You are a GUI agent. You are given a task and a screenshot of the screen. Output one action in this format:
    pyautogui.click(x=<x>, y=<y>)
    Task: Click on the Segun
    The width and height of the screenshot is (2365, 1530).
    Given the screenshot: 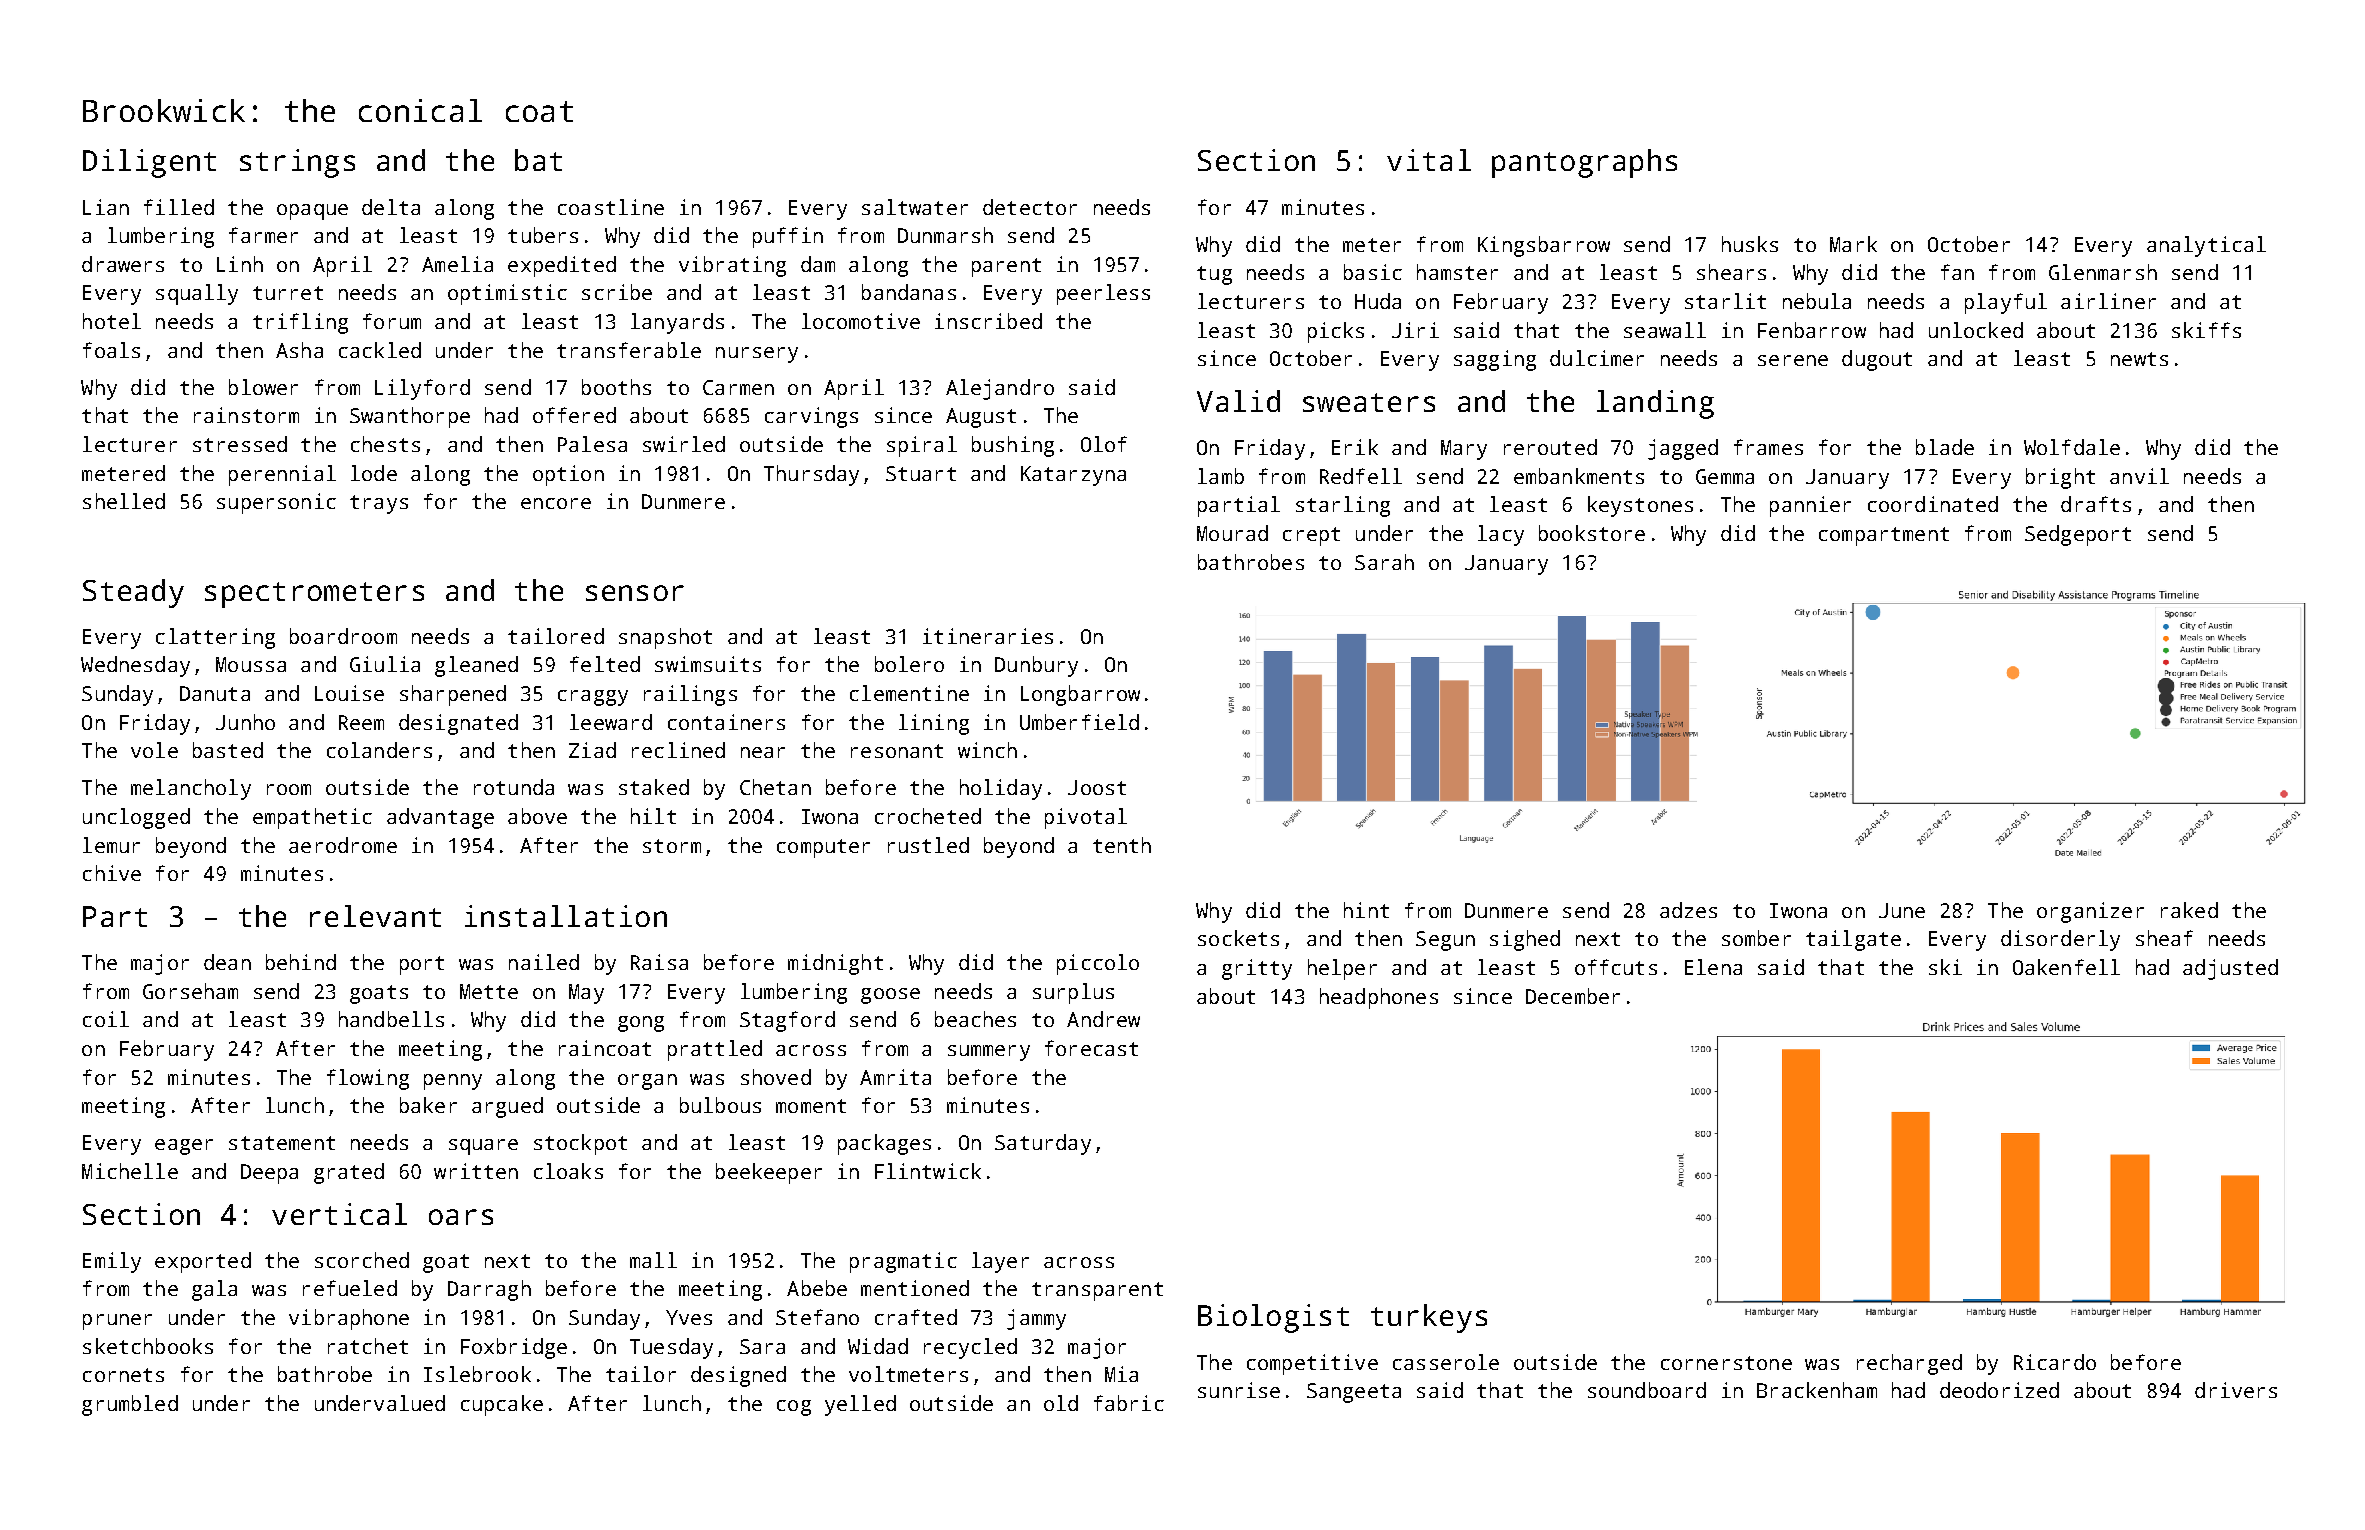 What is the action you would take?
    pyautogui.click(x=1445, y=941)
